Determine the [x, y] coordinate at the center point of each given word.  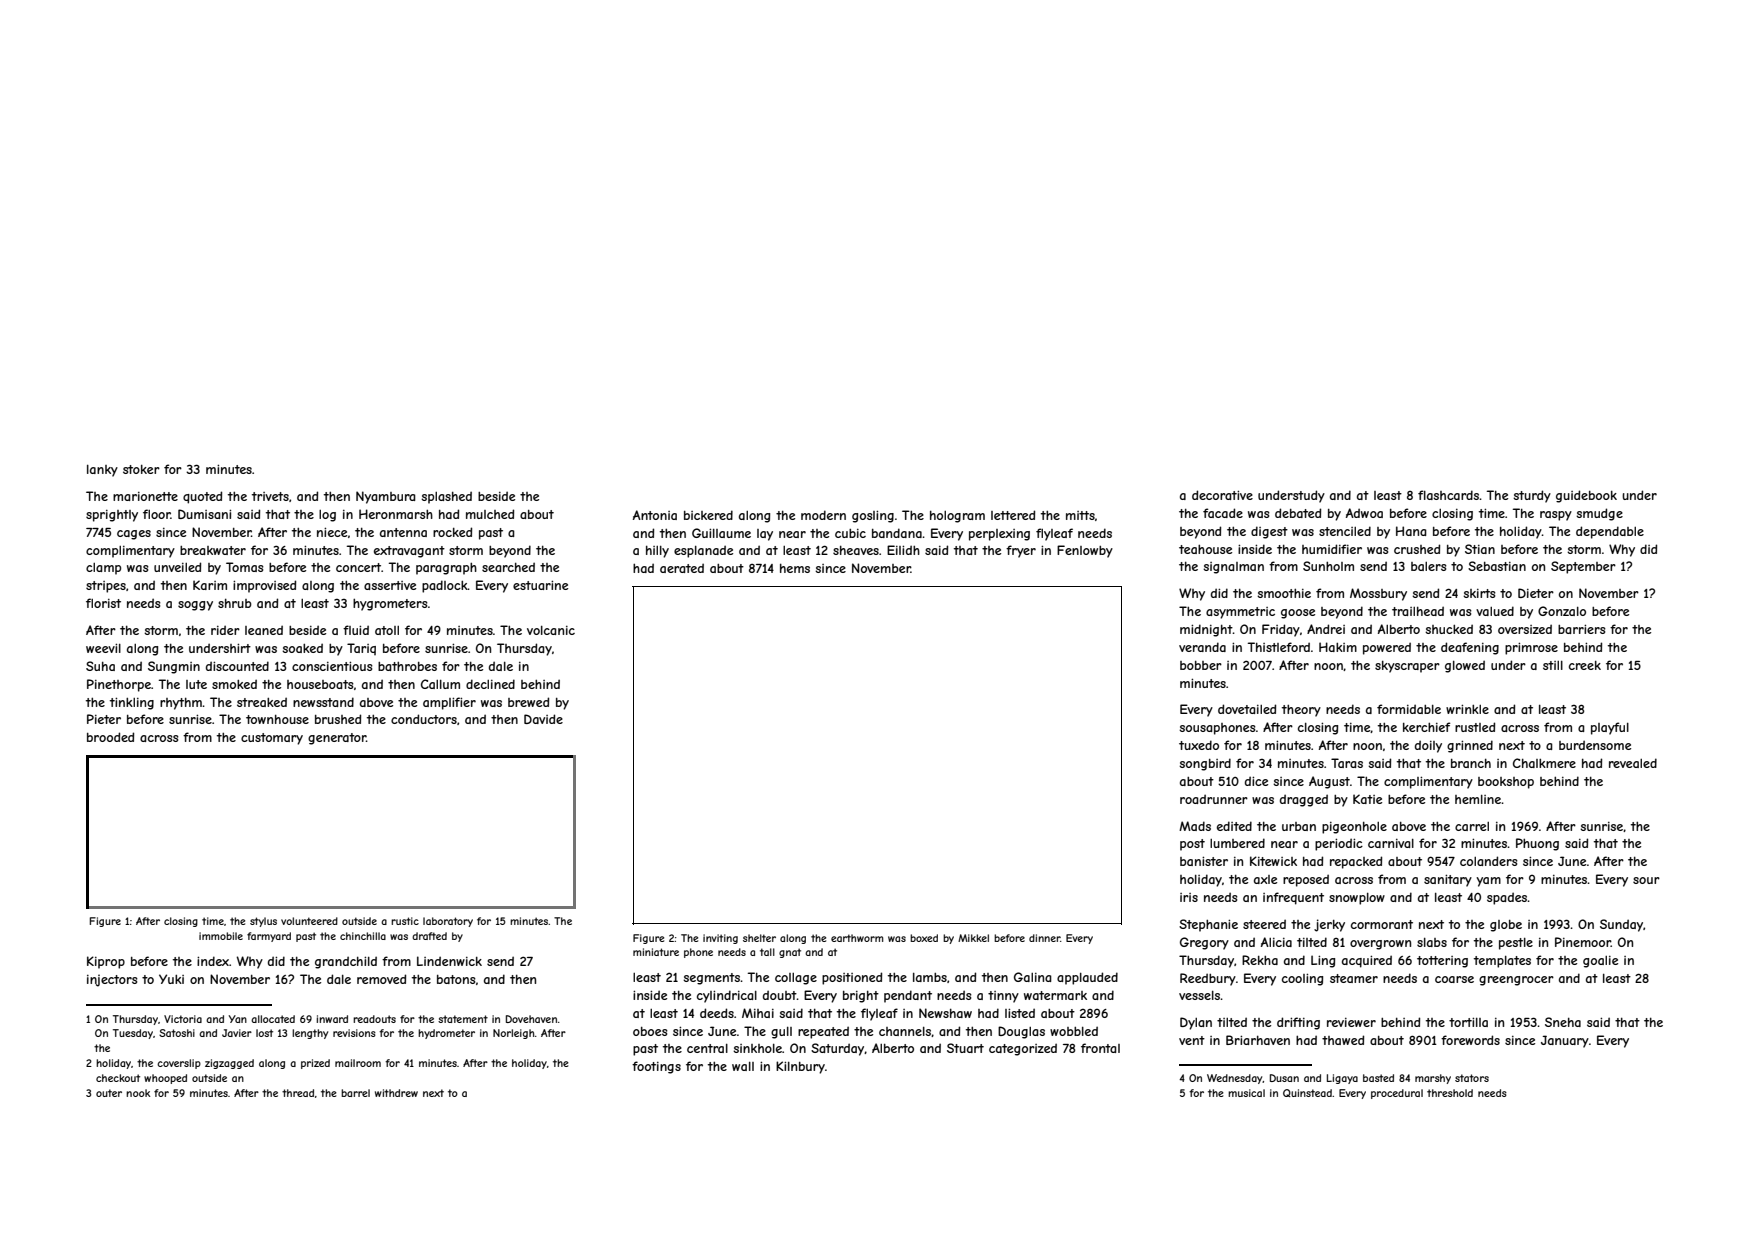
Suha [100, 666]
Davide [543, 719]
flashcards [1448, 495]
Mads [1195, 826]
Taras [1347, 763]
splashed [446, 497]
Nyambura [386, 497]
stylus [263, 922]
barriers [1582, 629]
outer [109, 1093]
